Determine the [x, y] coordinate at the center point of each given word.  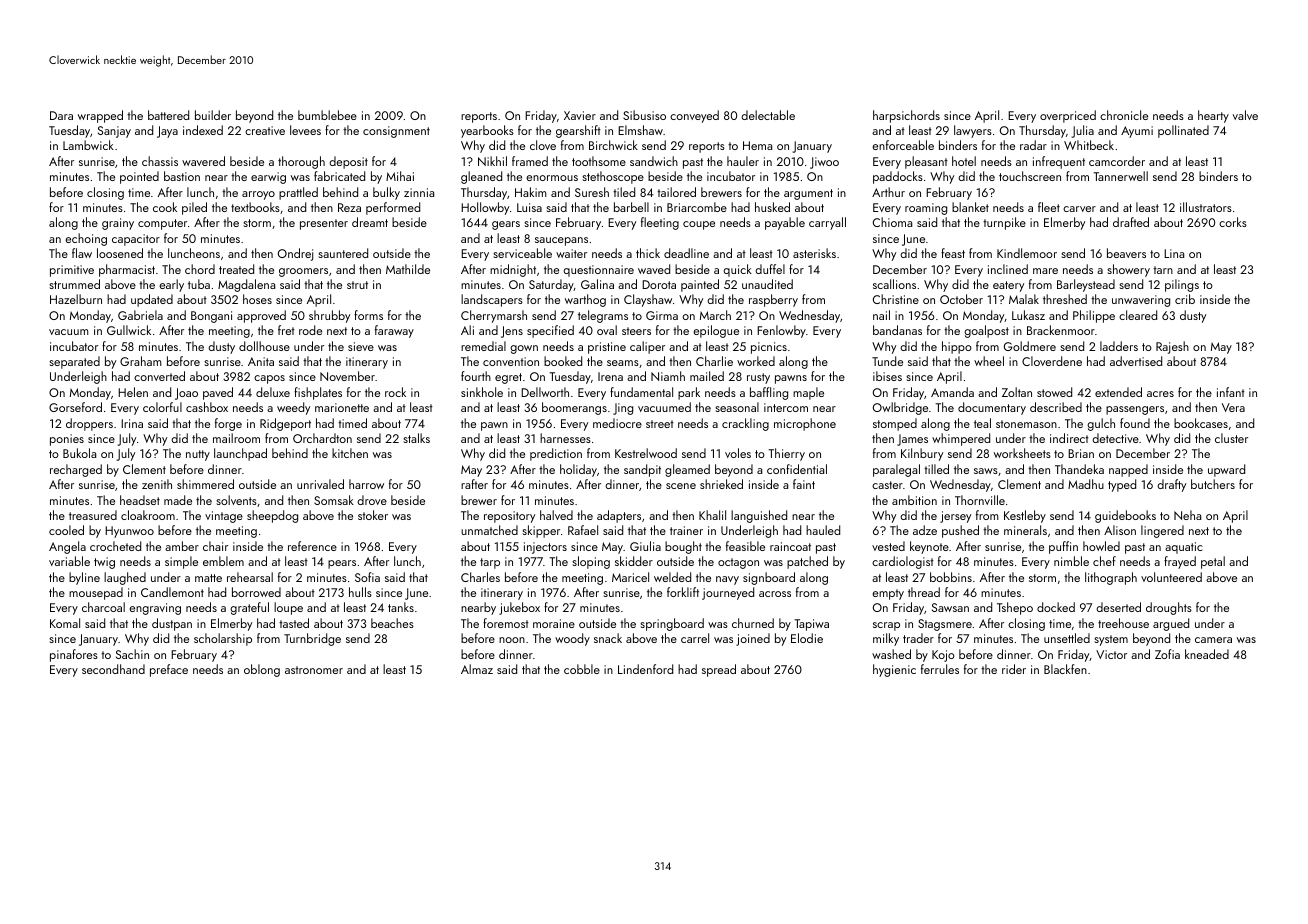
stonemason [1026, 424]
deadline [686, 253]
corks [1233, 222]
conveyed [694, 116]
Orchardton [322, 438]
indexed [203, 130]
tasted [294, 623]
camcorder [1117, 161]
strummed [74, 284]
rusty [758, 378]
